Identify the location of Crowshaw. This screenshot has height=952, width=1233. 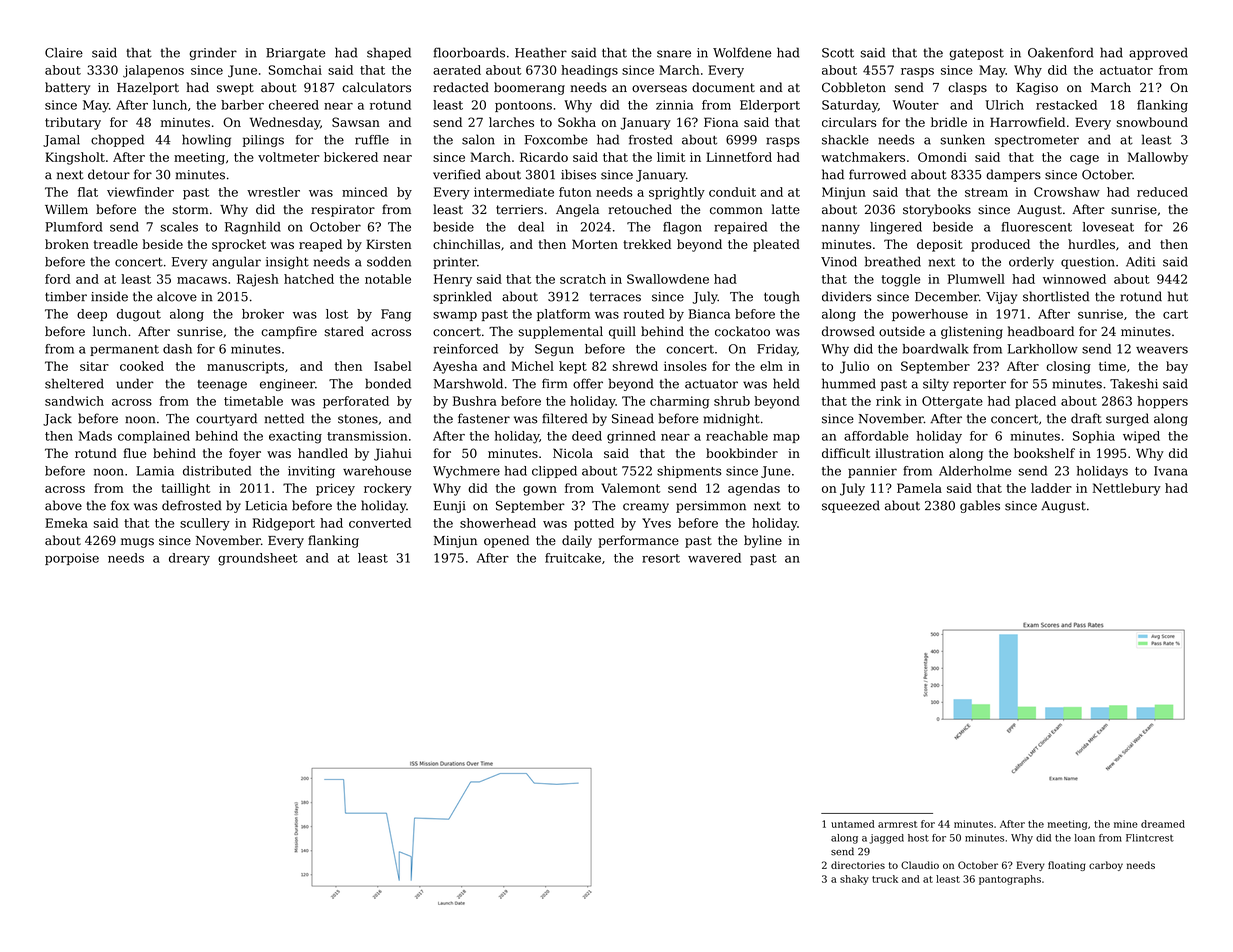
(1067, 192).
